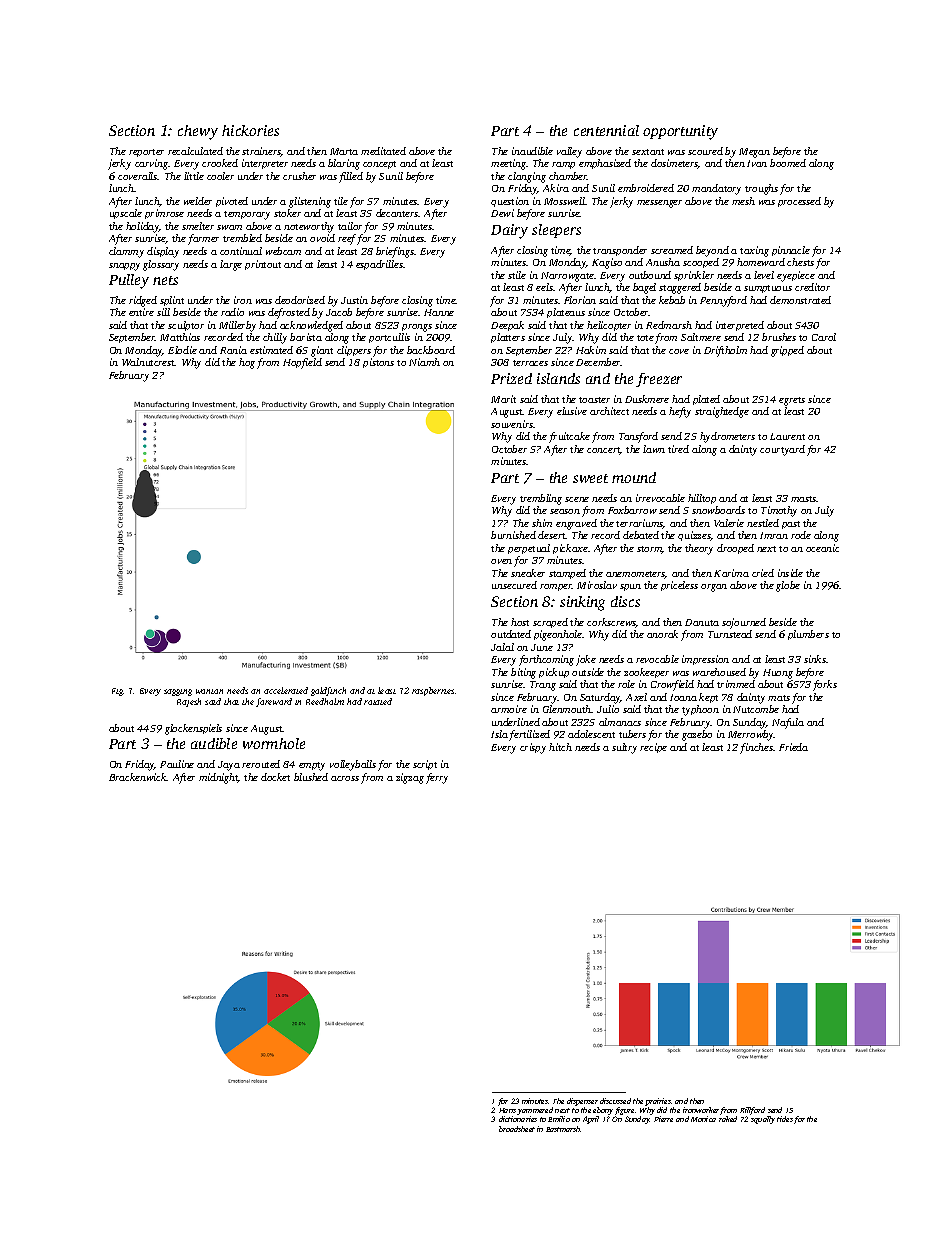 The width and height of the image is (952, 1233). Describe the element at coordinates (148, 362) in the image. I see `Walnutcrest` at that location.
